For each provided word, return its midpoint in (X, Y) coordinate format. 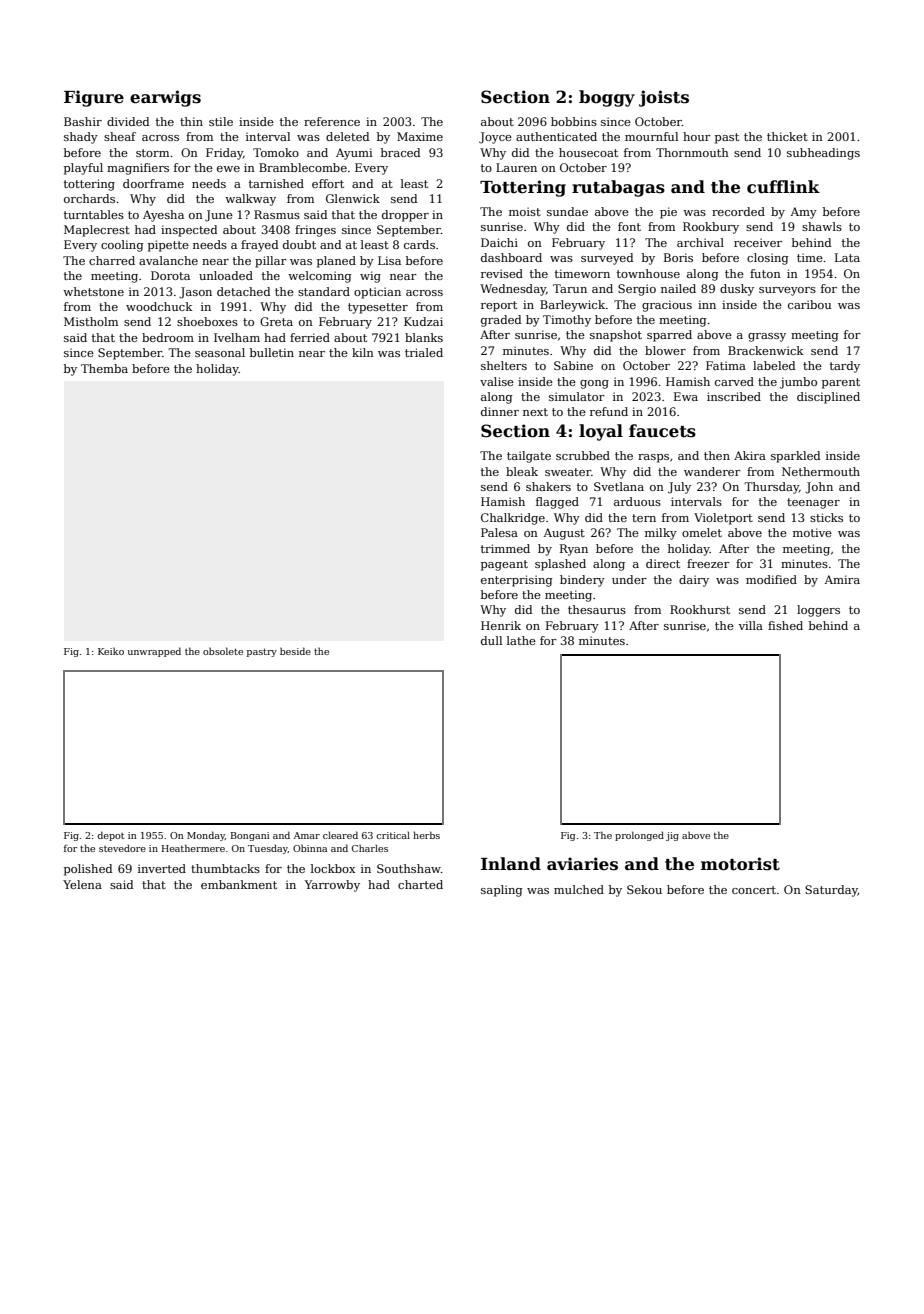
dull (491, 640)
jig (672, 836)
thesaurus (597, 609)
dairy (694, 581)
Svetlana (619, 486)
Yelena (82, 884)
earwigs (165, 98)
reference (332, 121)
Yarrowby (332, 886)
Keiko (111, 651)
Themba (104, 368)
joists (664, 98)
